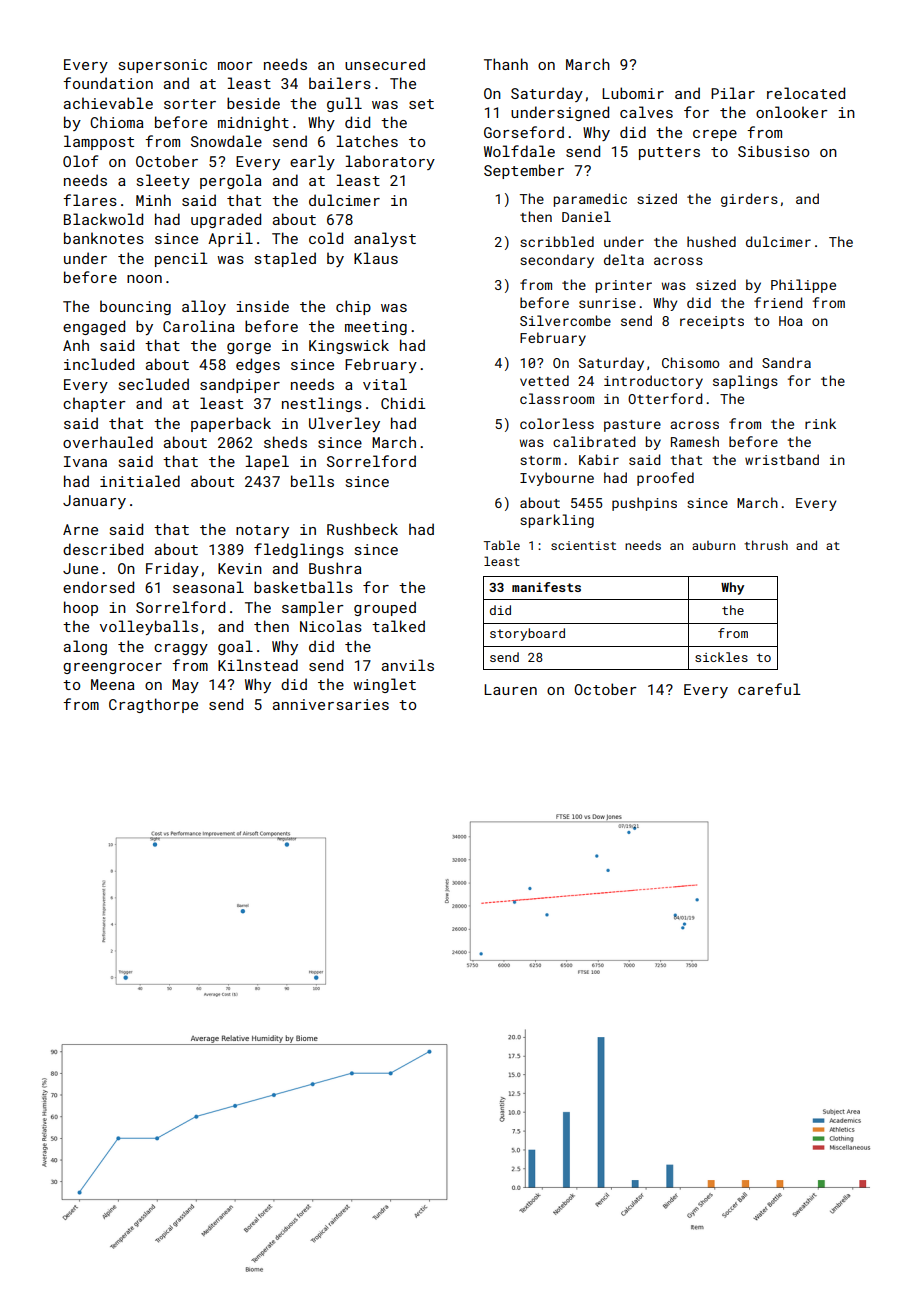  What do you see at coordinates (806, 93) in the screenshot?
I see `relocated` at bounding box center [806, 93].
